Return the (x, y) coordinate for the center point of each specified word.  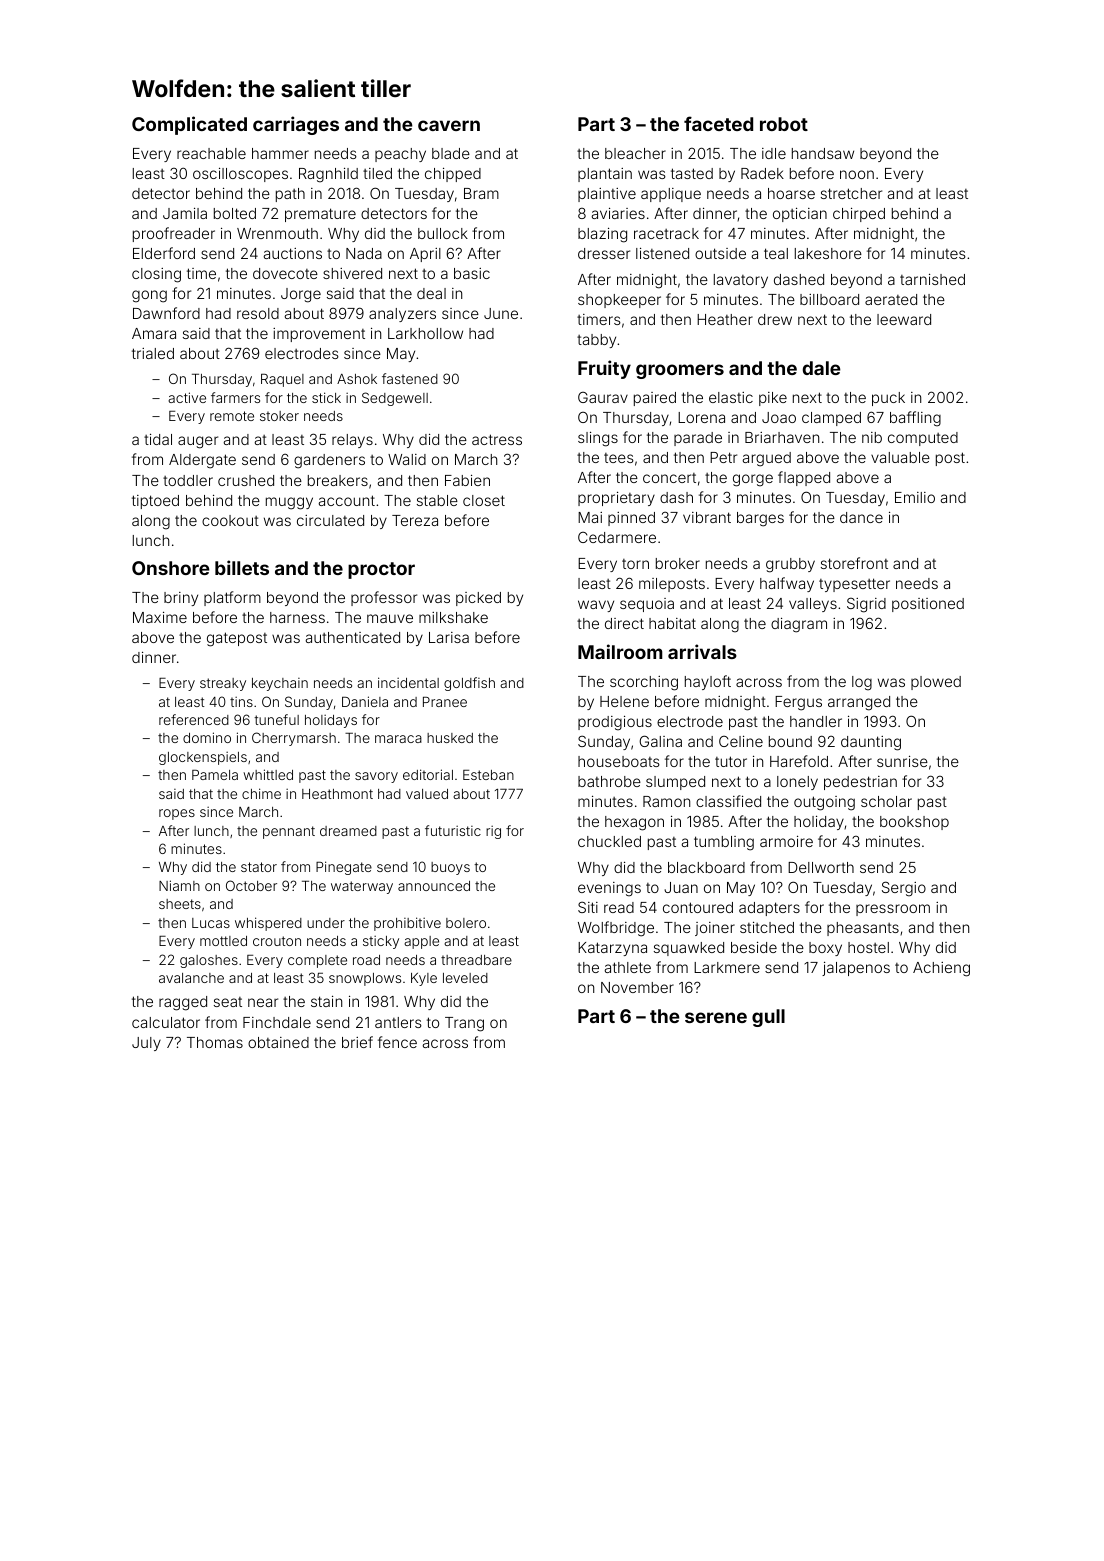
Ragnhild (328, 175)
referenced (194, 719)
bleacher (635, 153)
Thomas (215, 1042)
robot (784, 124)
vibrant (707, 517)
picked (478, 599)
